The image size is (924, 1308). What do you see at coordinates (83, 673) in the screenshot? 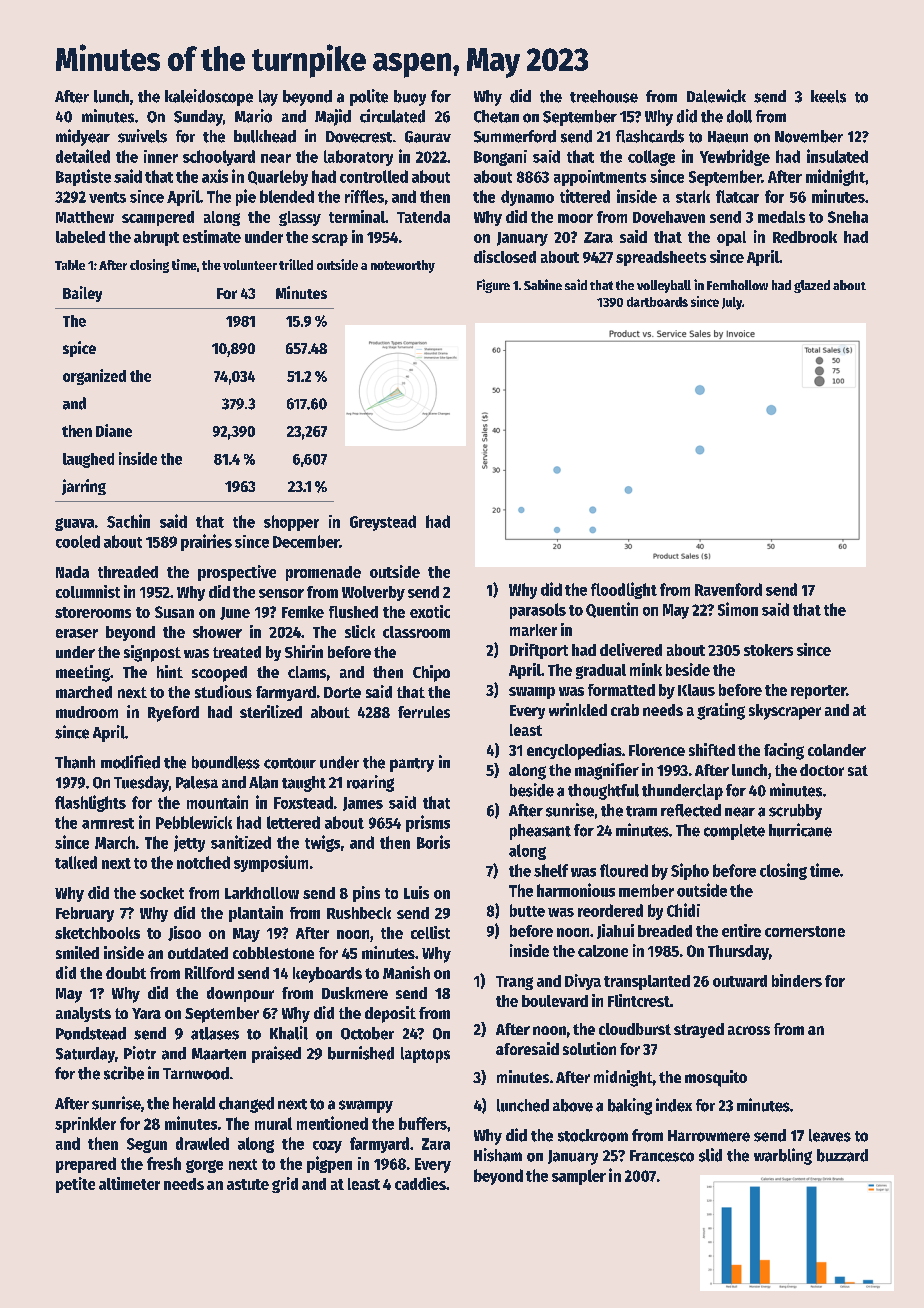
I see `meeting` at bounding box center [83, 673].
